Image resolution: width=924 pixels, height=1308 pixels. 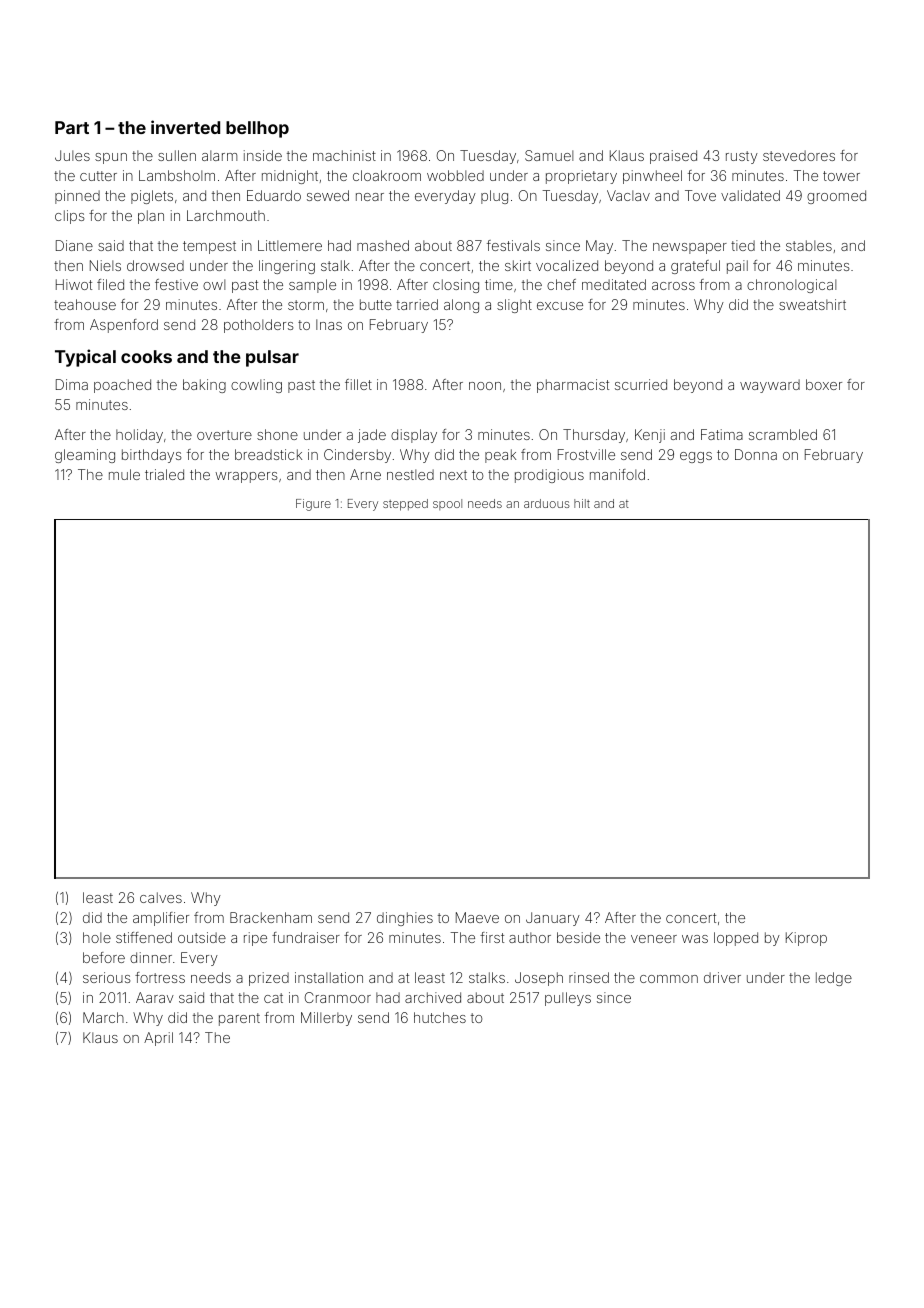 I want to click on chronological, so click(x=791, y=286).
